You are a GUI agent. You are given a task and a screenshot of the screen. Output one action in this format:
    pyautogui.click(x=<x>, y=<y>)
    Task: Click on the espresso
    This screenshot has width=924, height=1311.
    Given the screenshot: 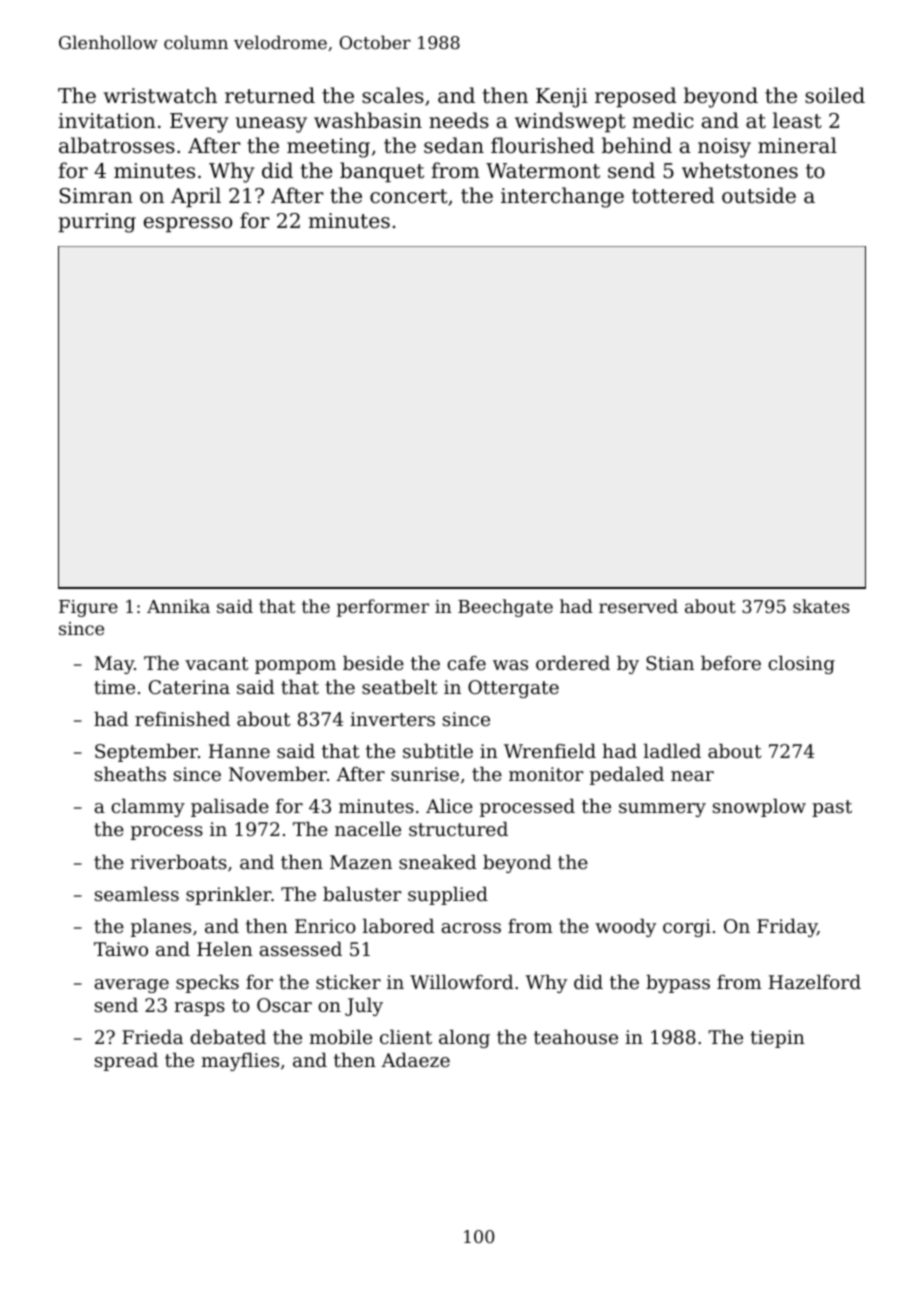 What is the action you would take?
    pyautogui.click(x=188, y=224)
